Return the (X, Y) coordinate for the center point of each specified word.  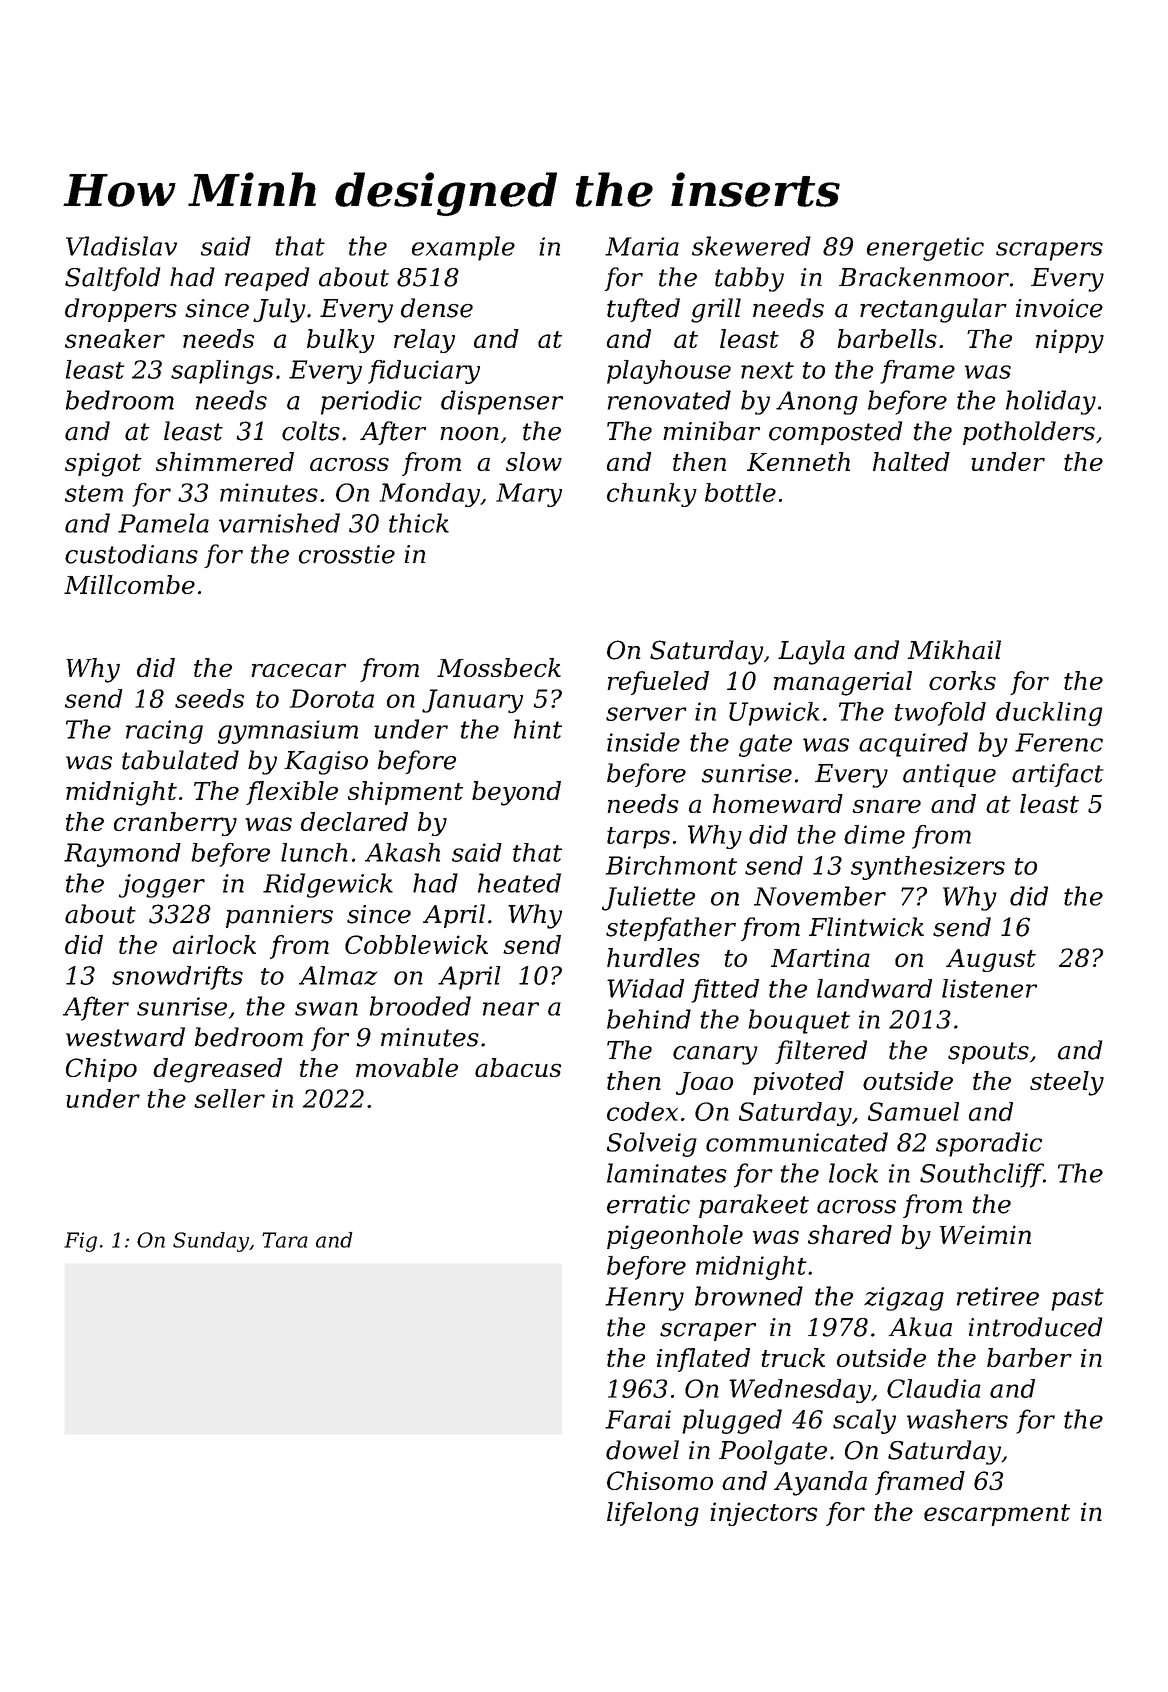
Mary (529, 495)
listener (989, 988)
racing (164, 732)
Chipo (101, 1070)
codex (642, 1111)
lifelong (653, 1514)
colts (311, 431)
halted (911, 461)
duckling (1049, 714)
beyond (516, 793)
